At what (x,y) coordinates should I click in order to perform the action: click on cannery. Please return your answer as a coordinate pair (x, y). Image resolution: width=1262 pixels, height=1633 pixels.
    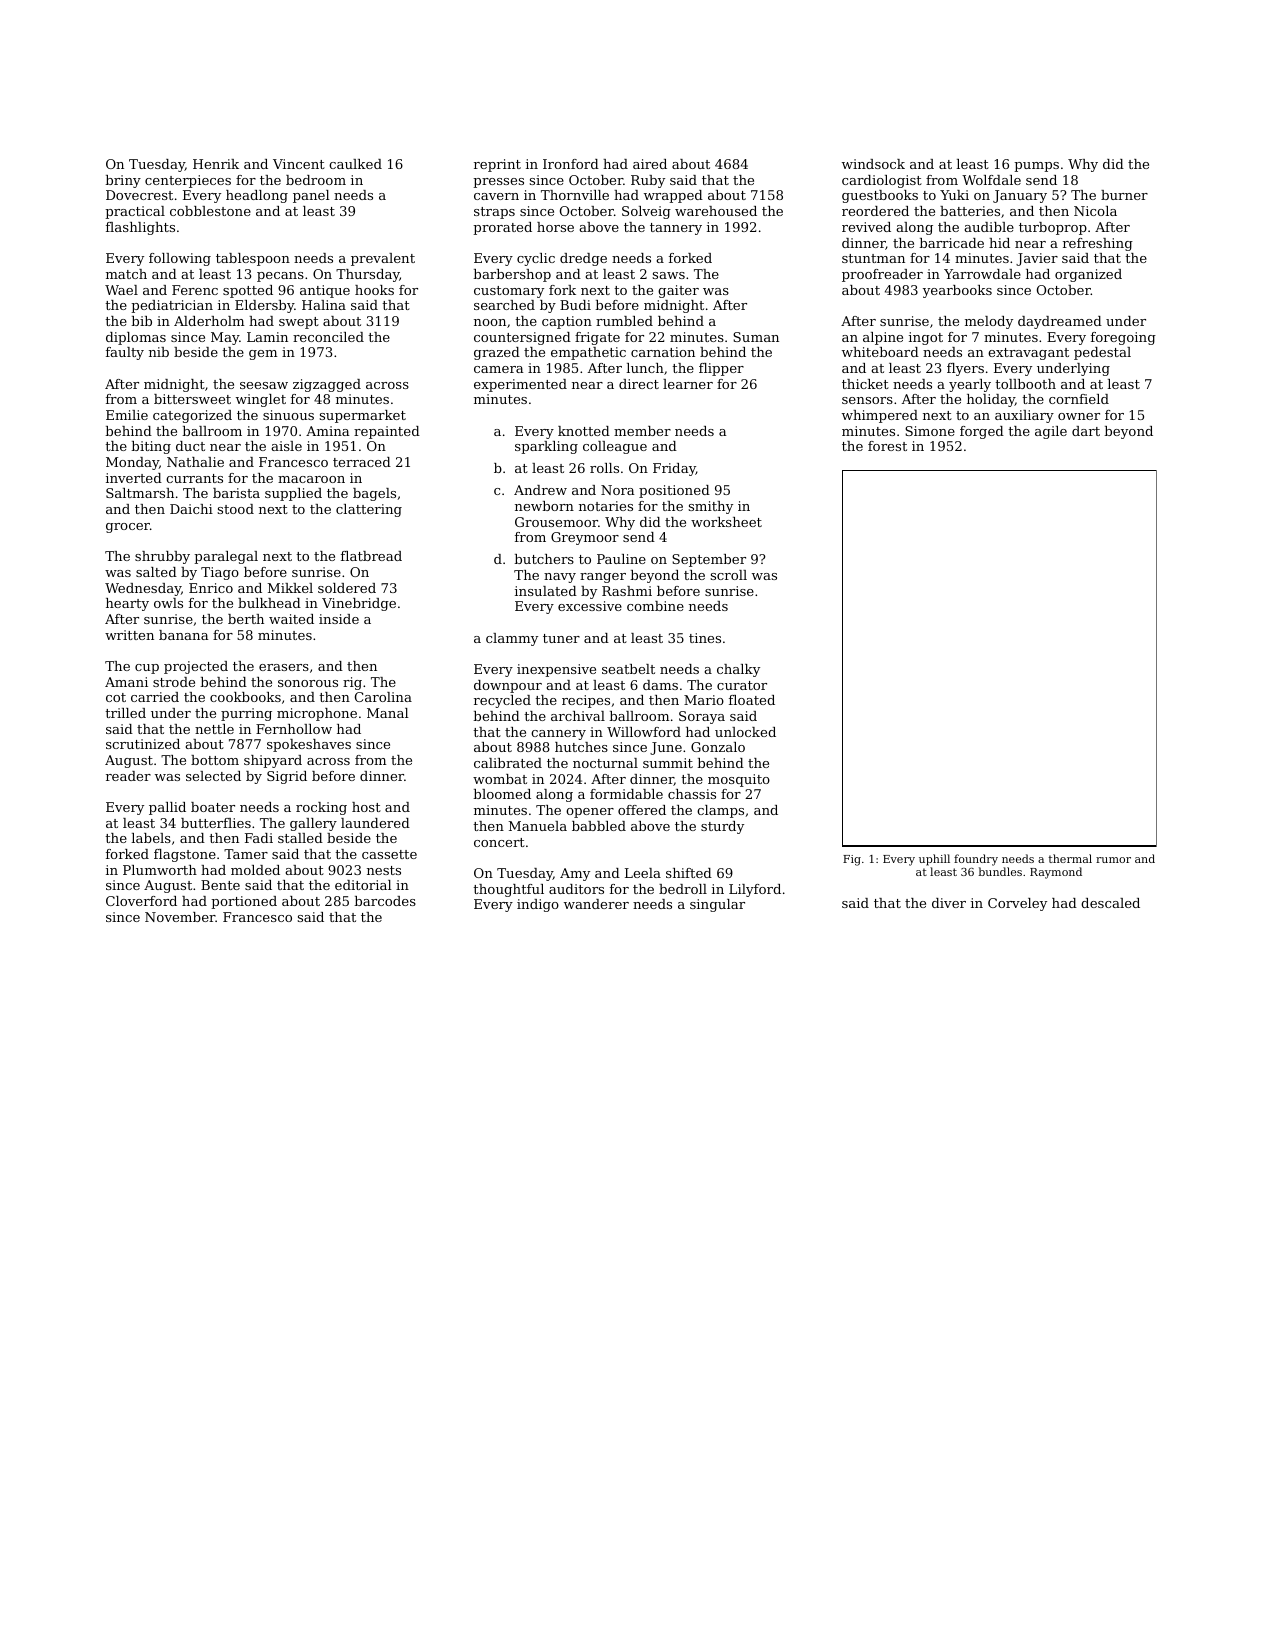
    Looking at the image, I should click on (558, 735).
